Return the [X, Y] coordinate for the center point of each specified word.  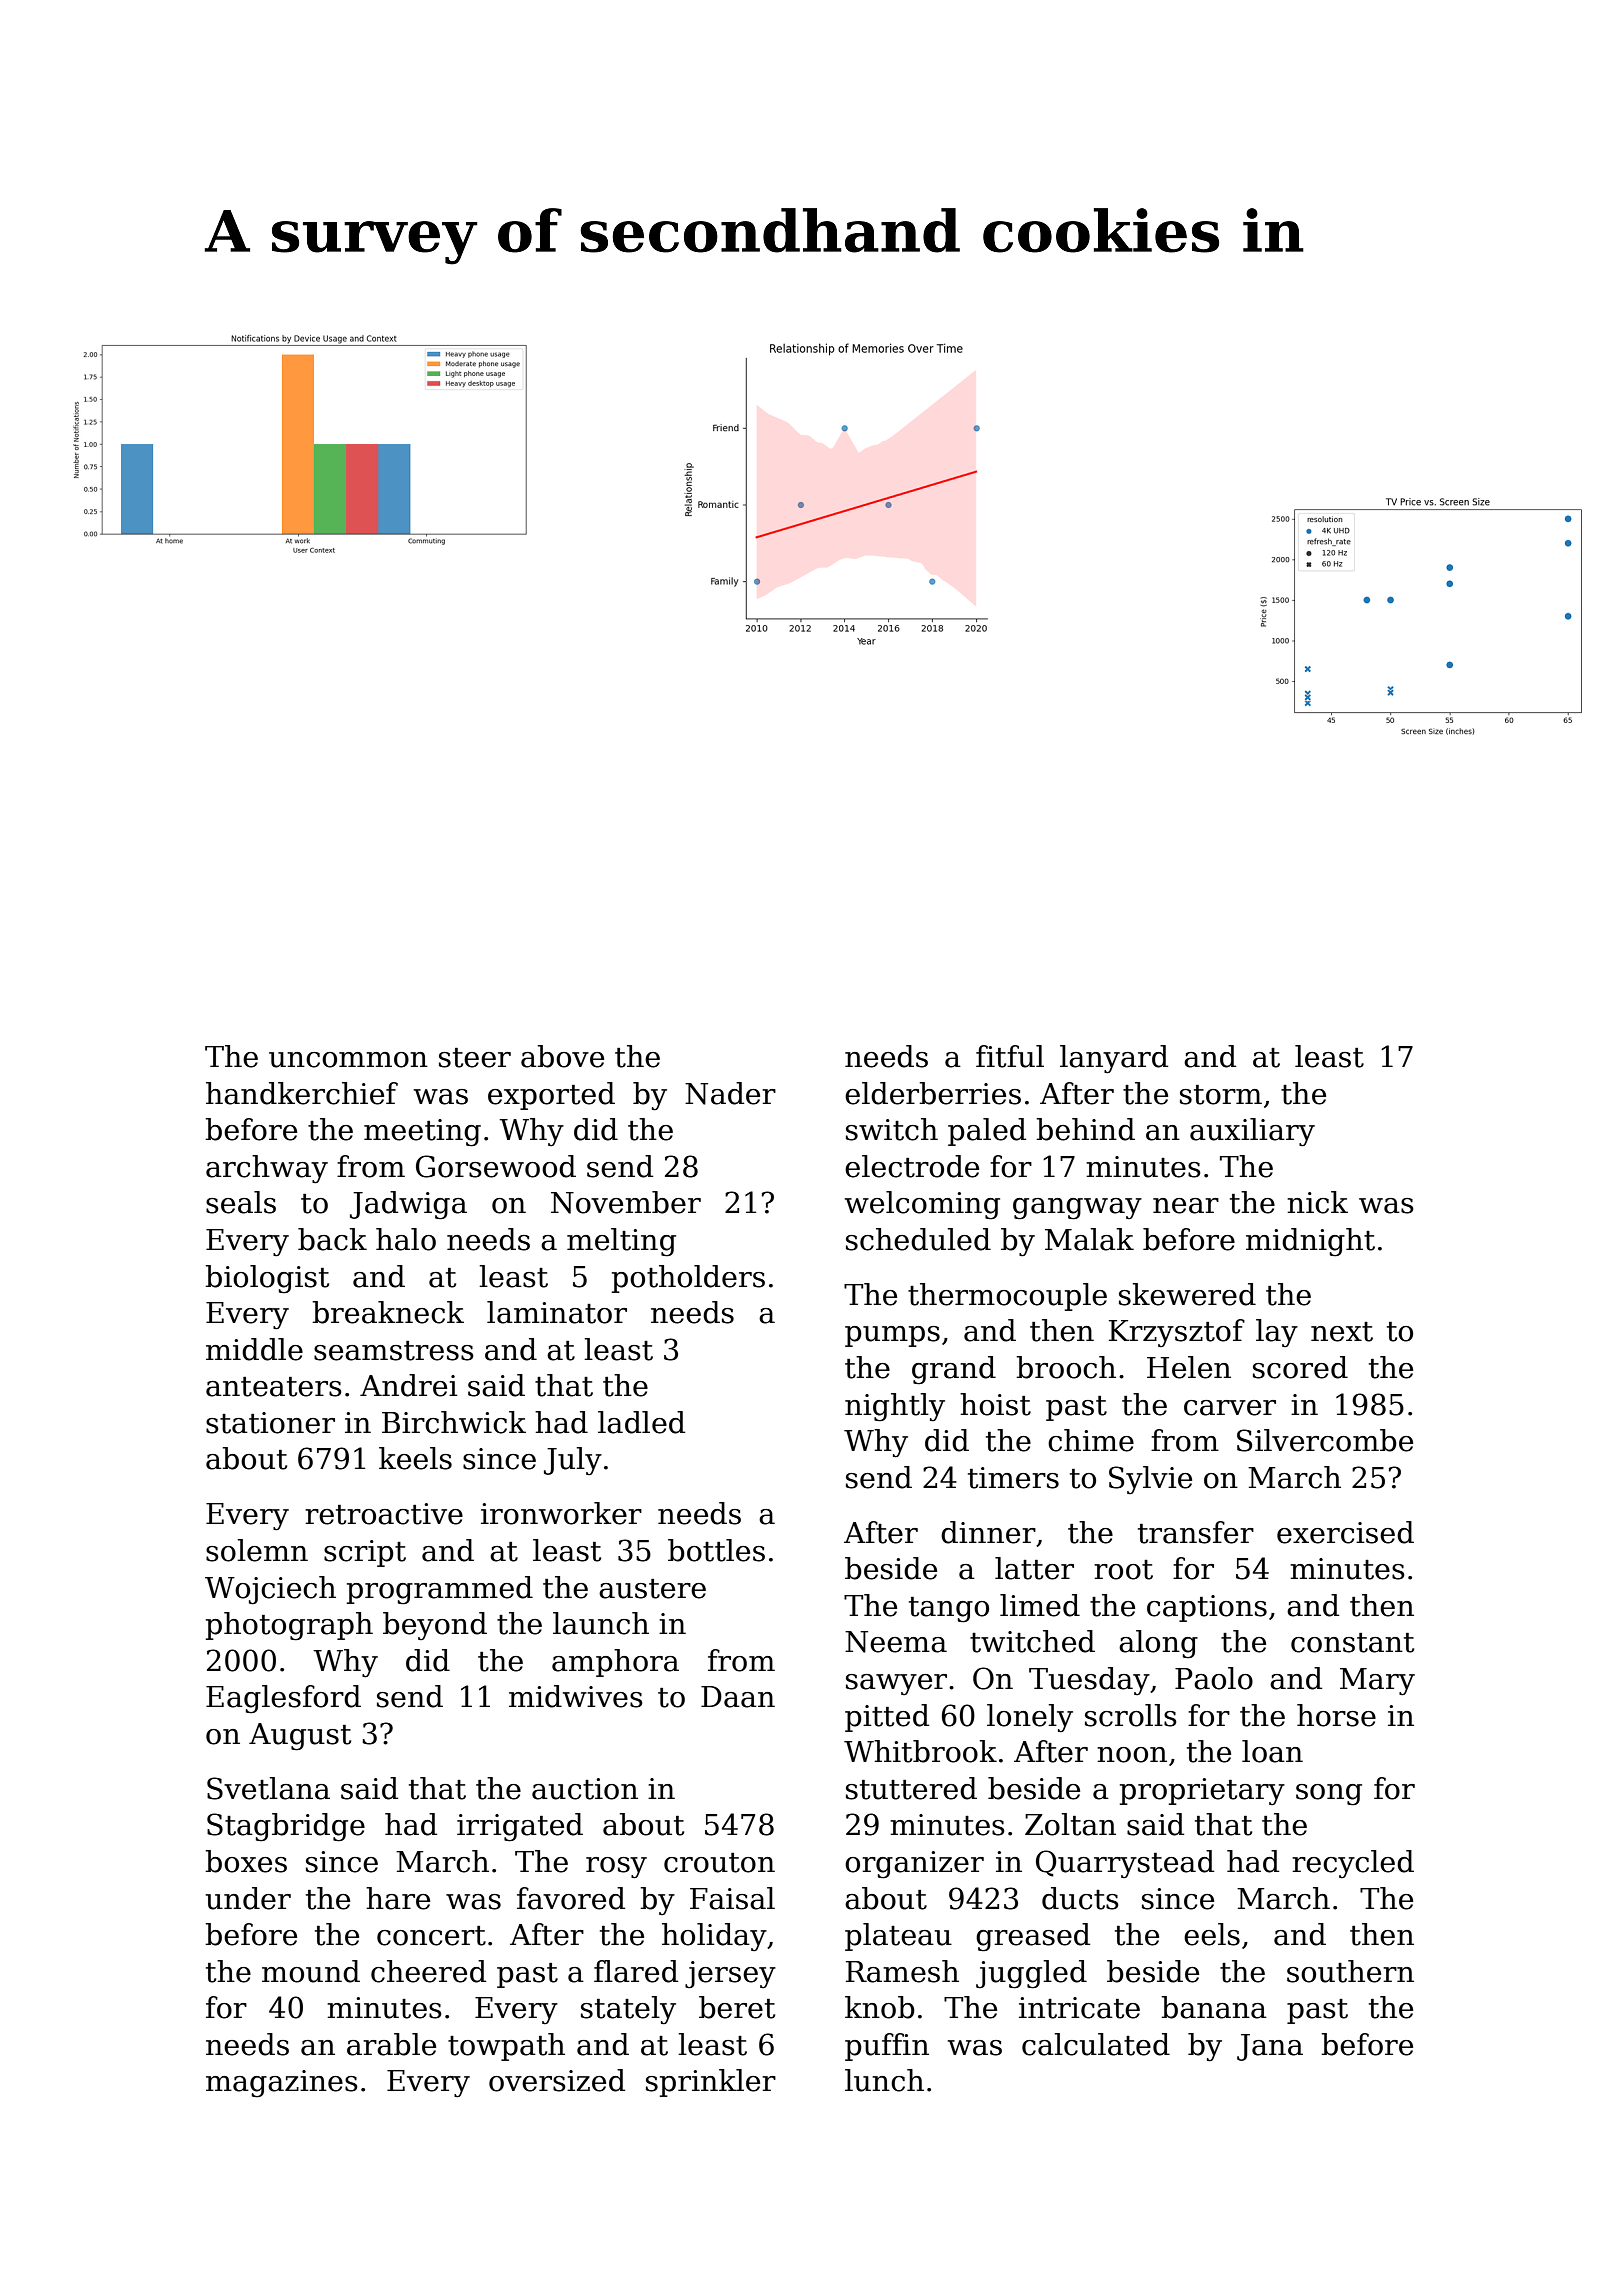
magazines [282, 2084]
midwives [576, 1696]
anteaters [274, 1387]
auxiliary [1252, 1132]
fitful [1010, 1056]
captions [1207, 1608]
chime [1091, 1440]
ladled [641, 1422]
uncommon [348, 1060]
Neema [896, 1642]
